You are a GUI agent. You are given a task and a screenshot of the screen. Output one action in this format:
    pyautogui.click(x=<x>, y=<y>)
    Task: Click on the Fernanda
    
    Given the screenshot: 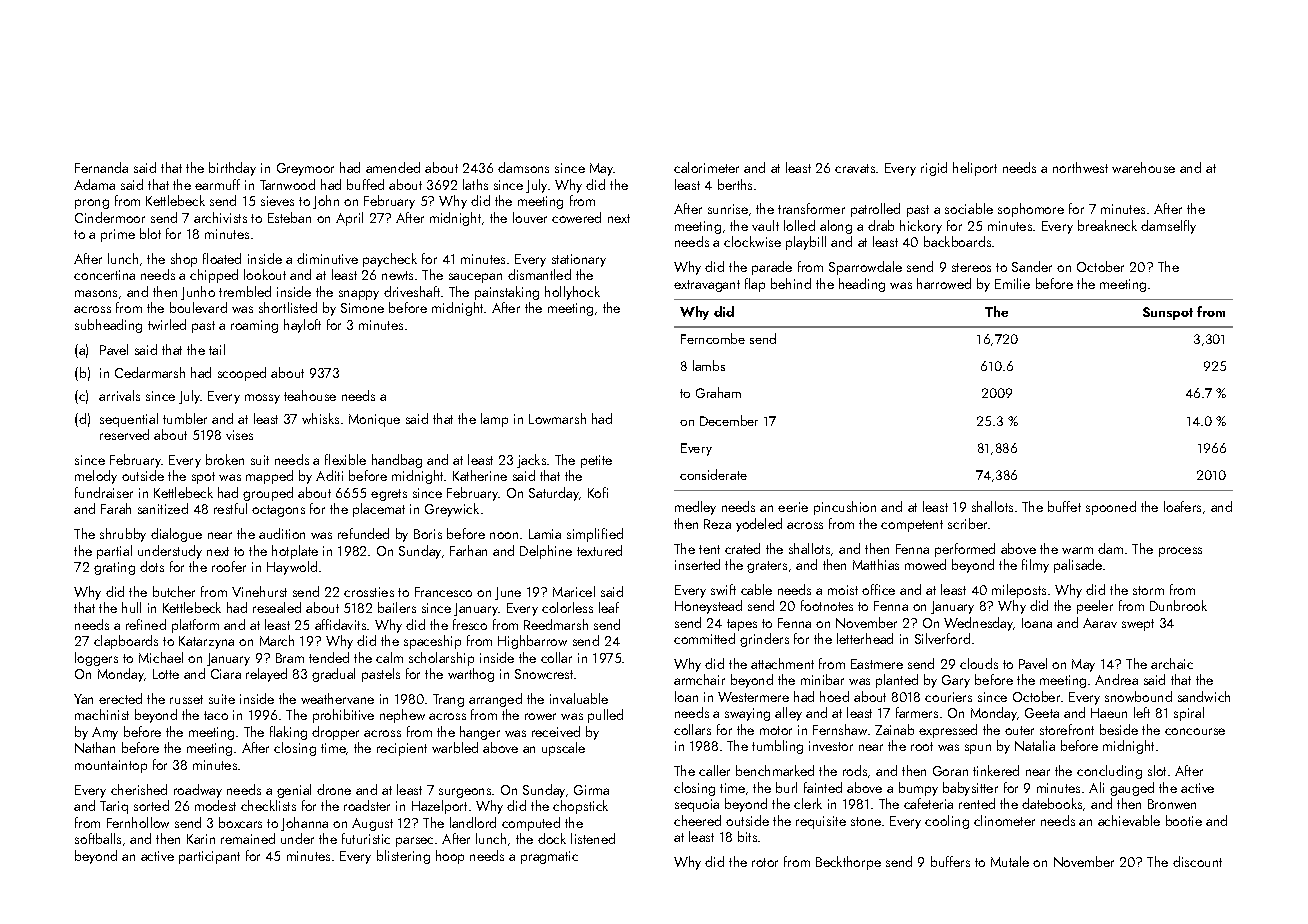 What is the action you would take?
    pyautogui.click(x=101, y=167)
